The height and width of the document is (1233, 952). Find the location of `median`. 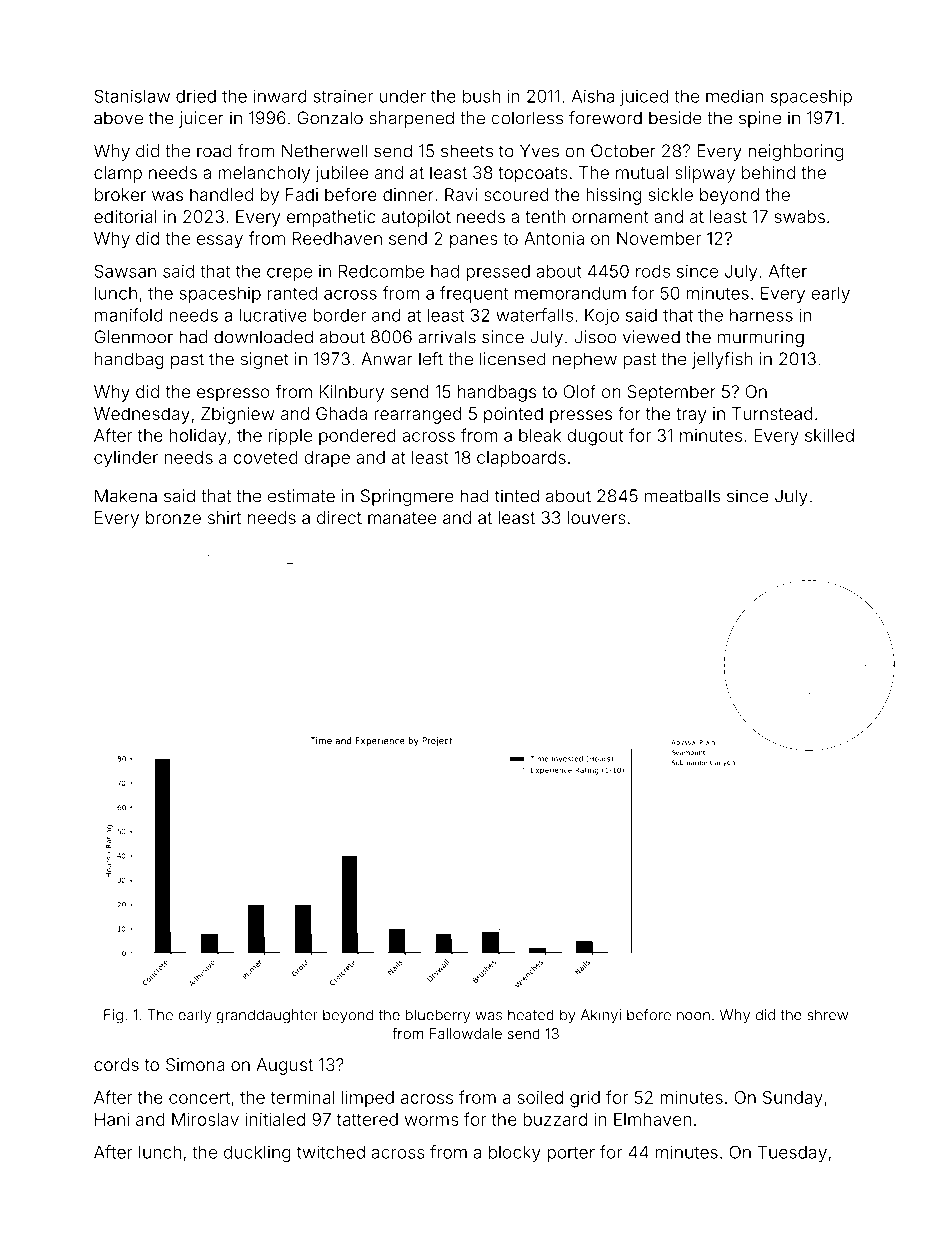

median is located at coordinates (735, 96).
